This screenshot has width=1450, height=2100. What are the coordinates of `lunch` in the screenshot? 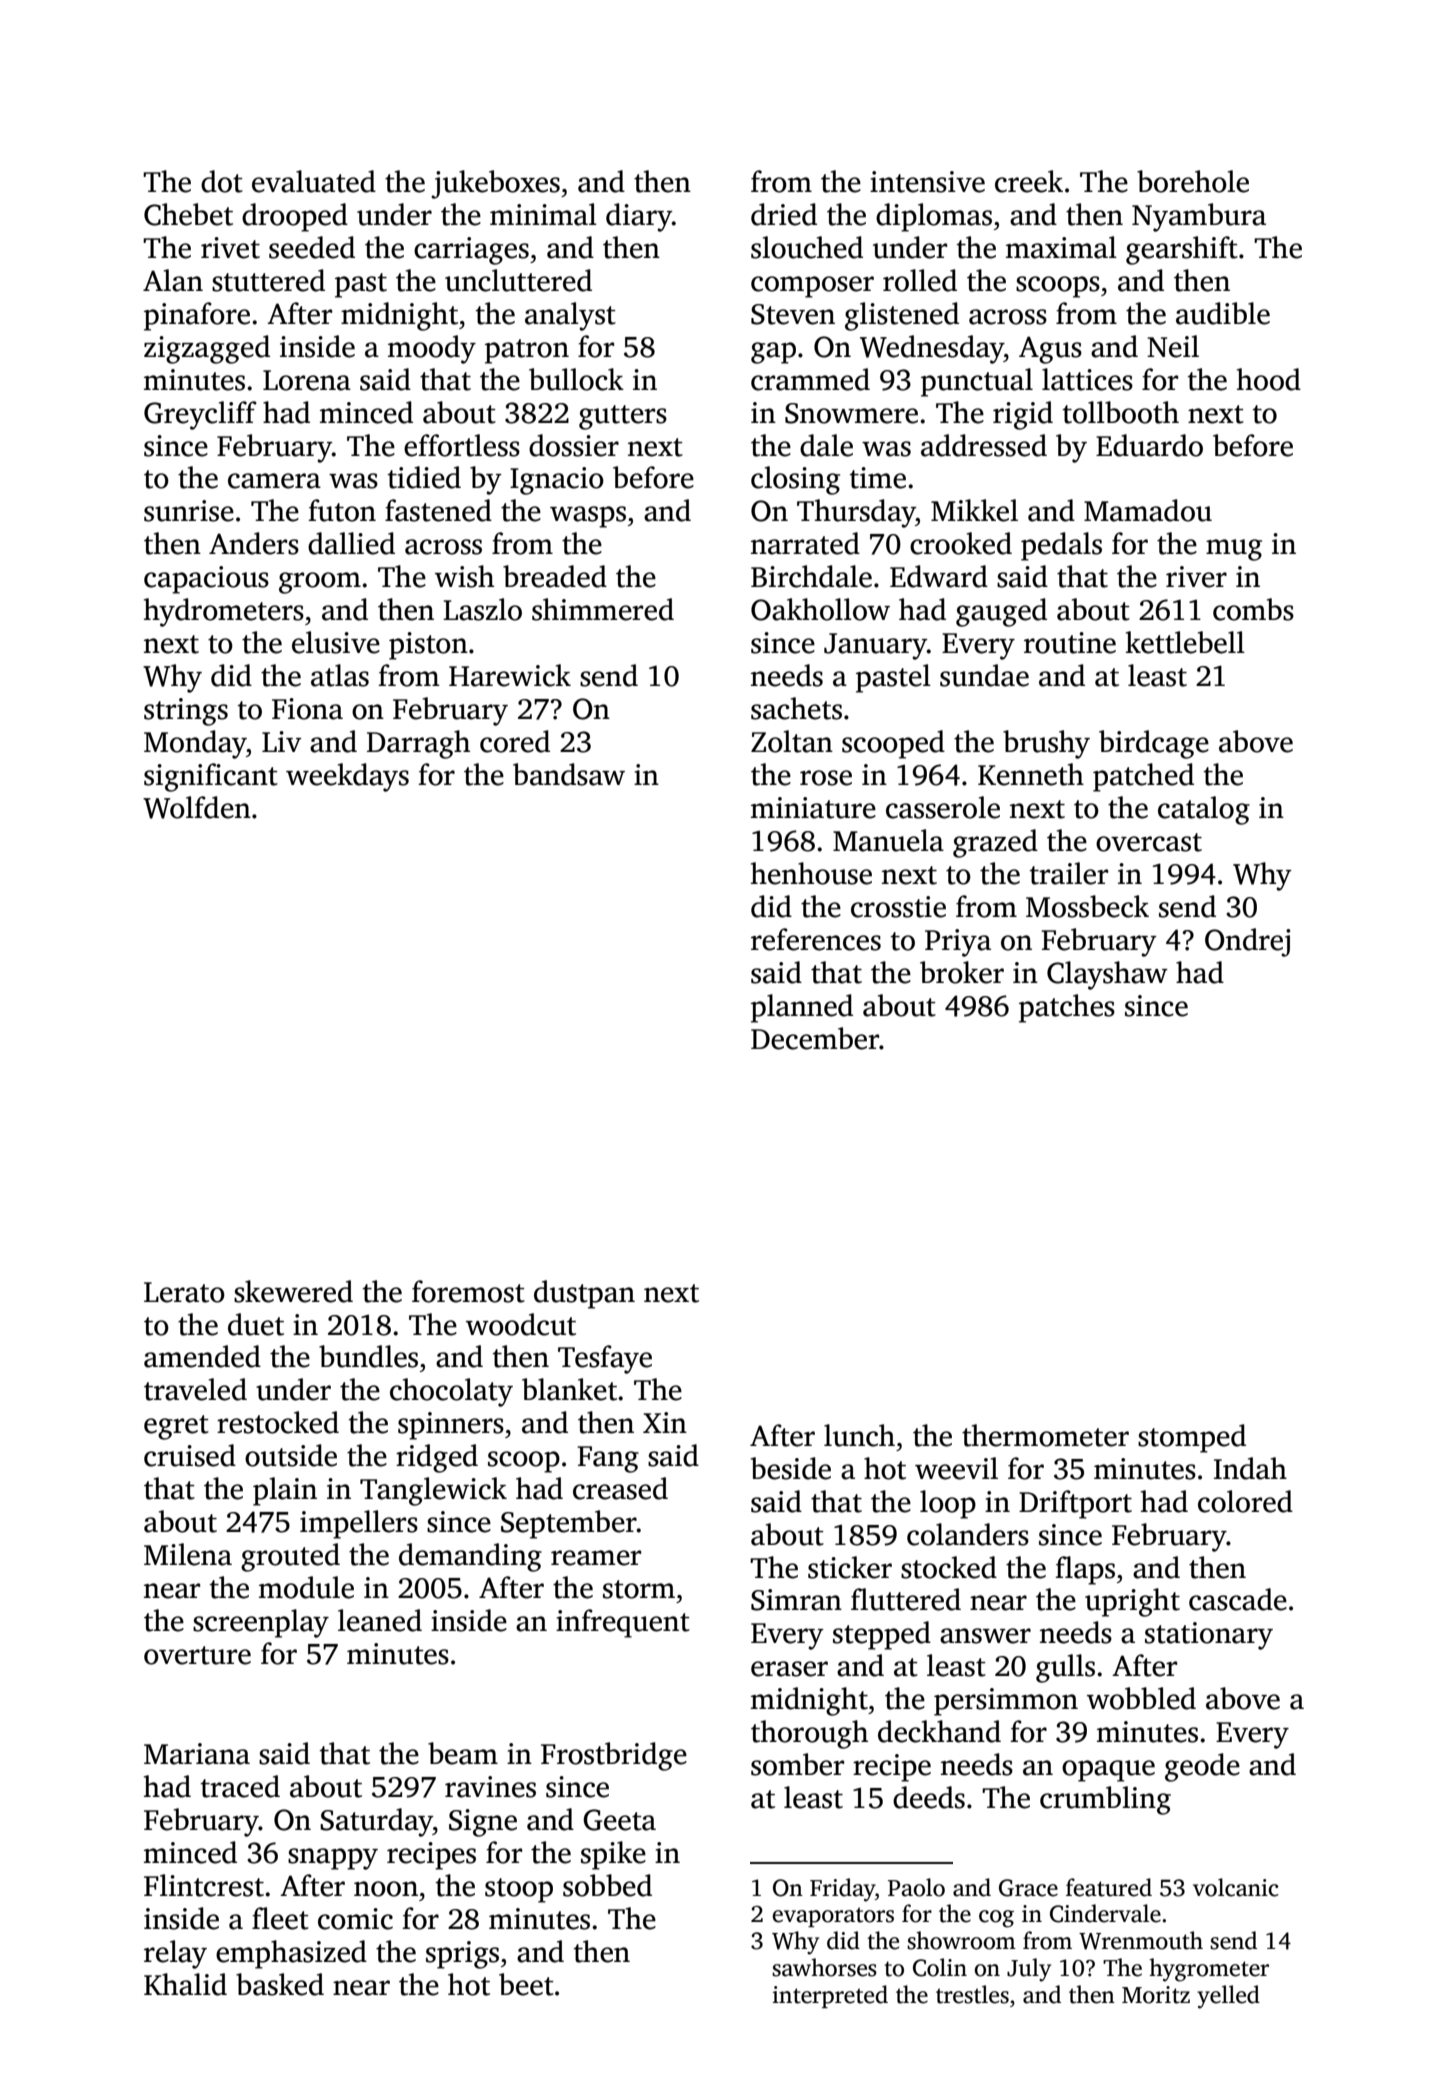 It's located at (859, 1435).
